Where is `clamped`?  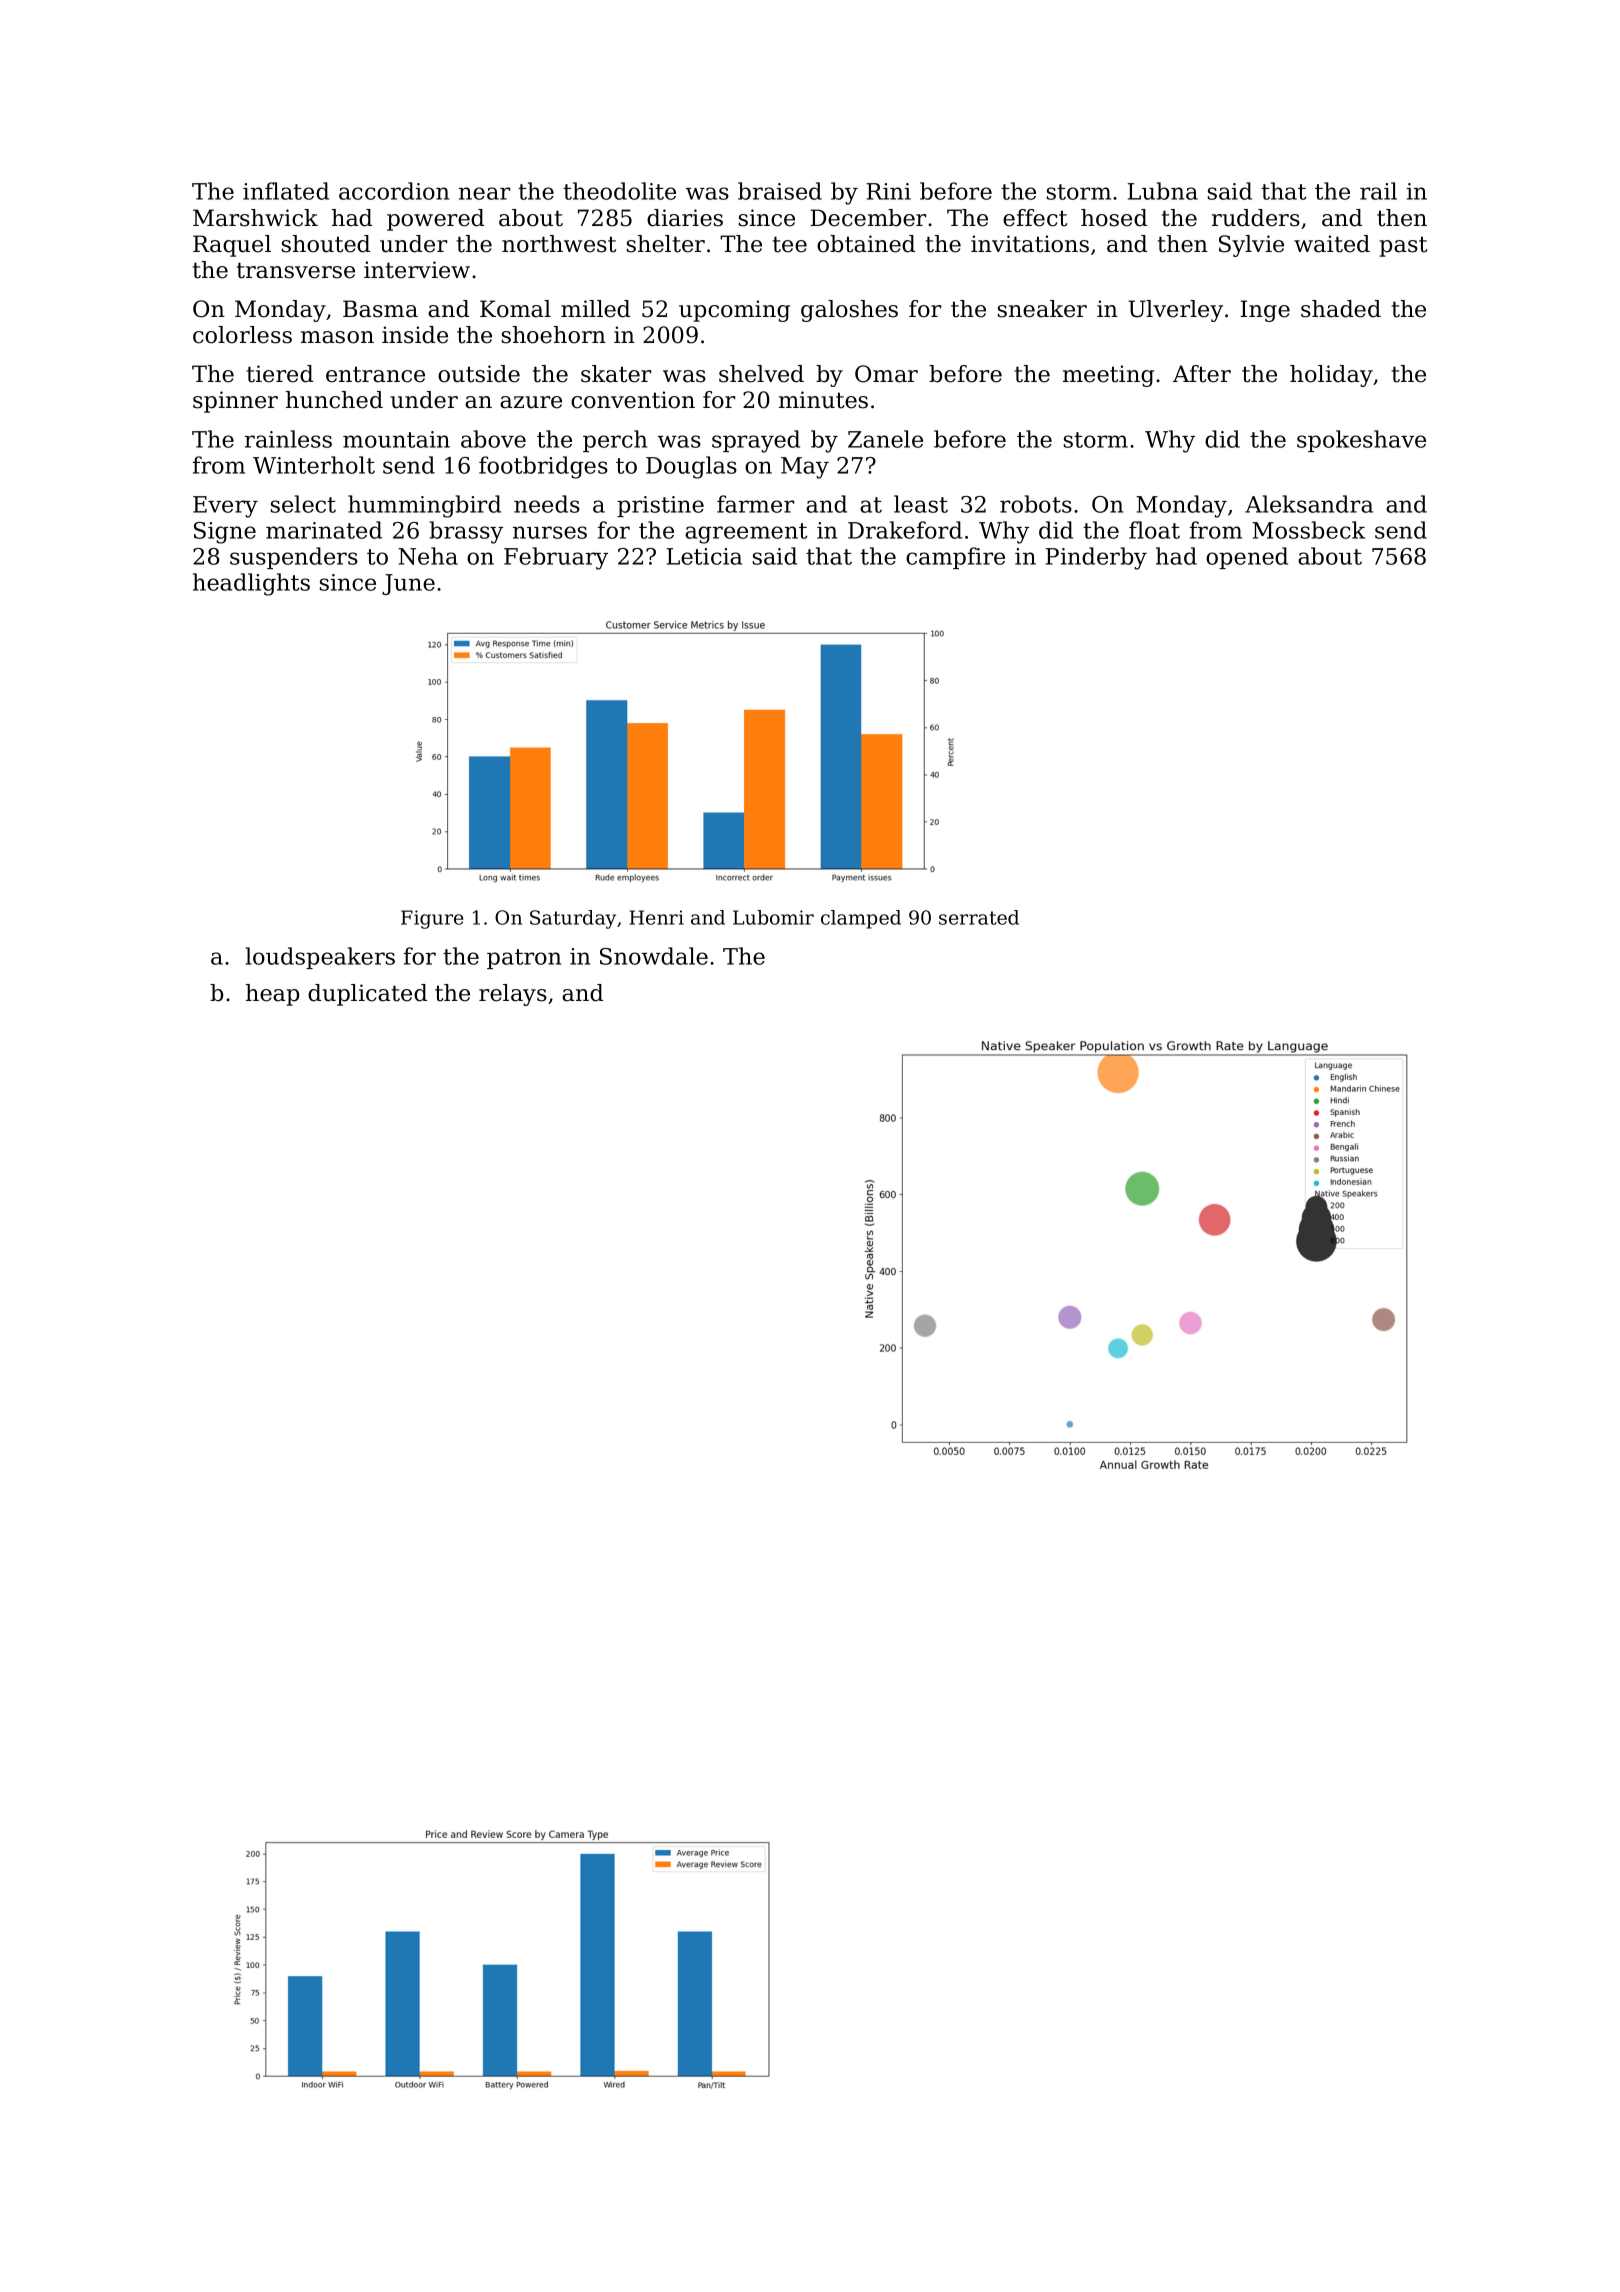
clamped is located at coordinates (861, 919).
